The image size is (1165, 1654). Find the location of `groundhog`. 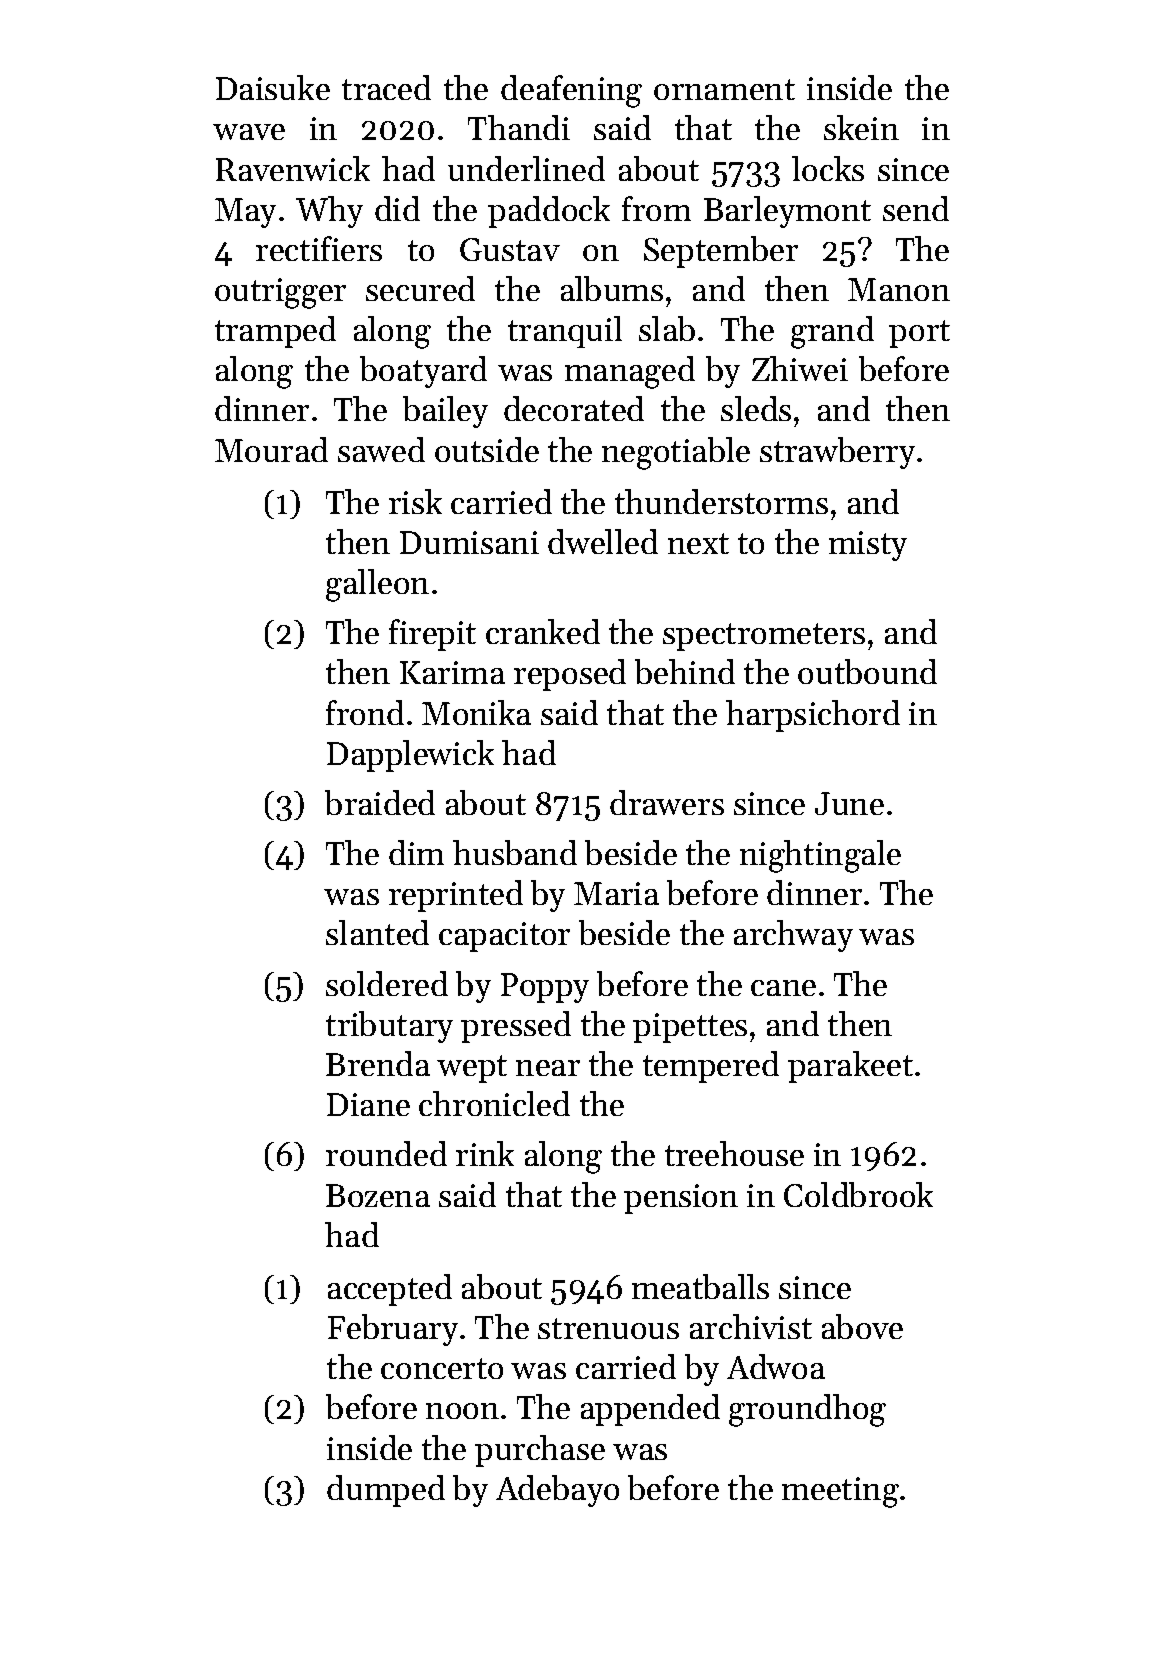

groundhog is located at coordinates (807, 1410).
